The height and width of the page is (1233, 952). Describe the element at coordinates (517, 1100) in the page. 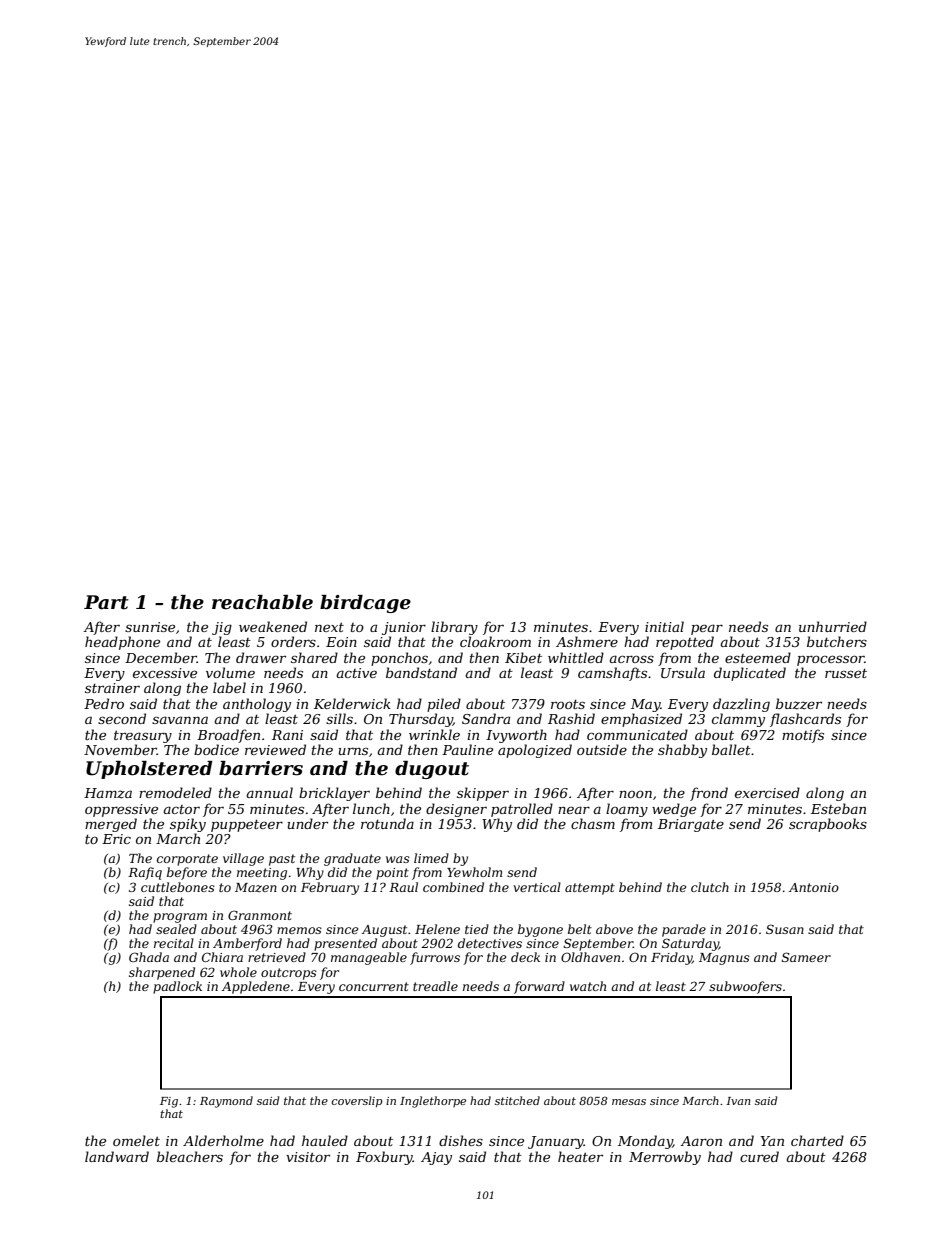

I see `stitched` at that location.
